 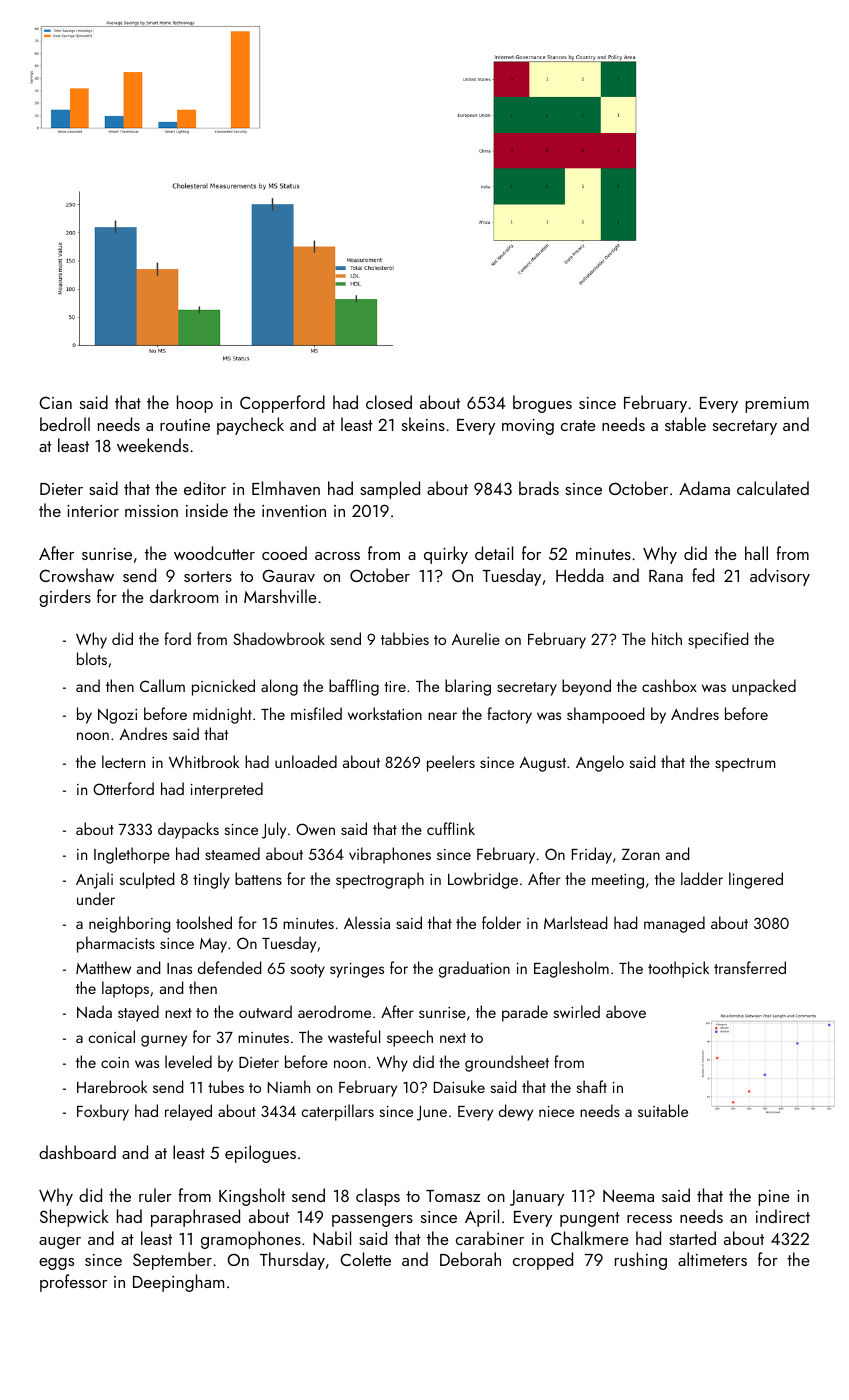 What do you see at coordinates (96, 898) in the screenshot?
I see `under` at bounding box center [96, 898].
